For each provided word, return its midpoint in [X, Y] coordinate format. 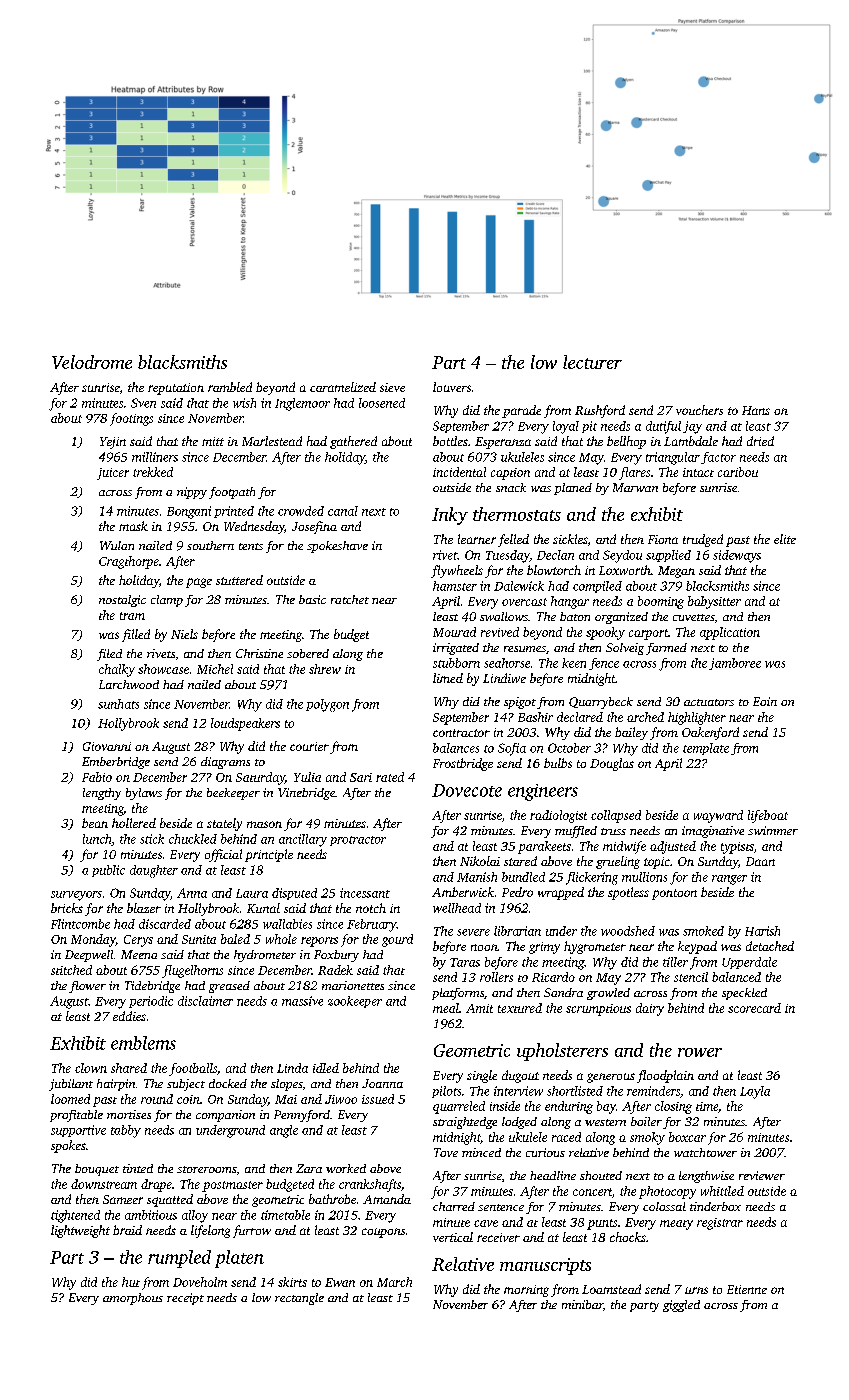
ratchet [350, 599]
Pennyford [302, 1116]
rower [700, 1052]
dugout [520, 1076]
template [706, 749]
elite [785, 539]
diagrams [225, 763]
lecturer [592, 362]
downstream [104, 1184]
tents [251, 546]
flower [87, 987]
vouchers [699, 410]
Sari [361, 777]
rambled [230, 387]
